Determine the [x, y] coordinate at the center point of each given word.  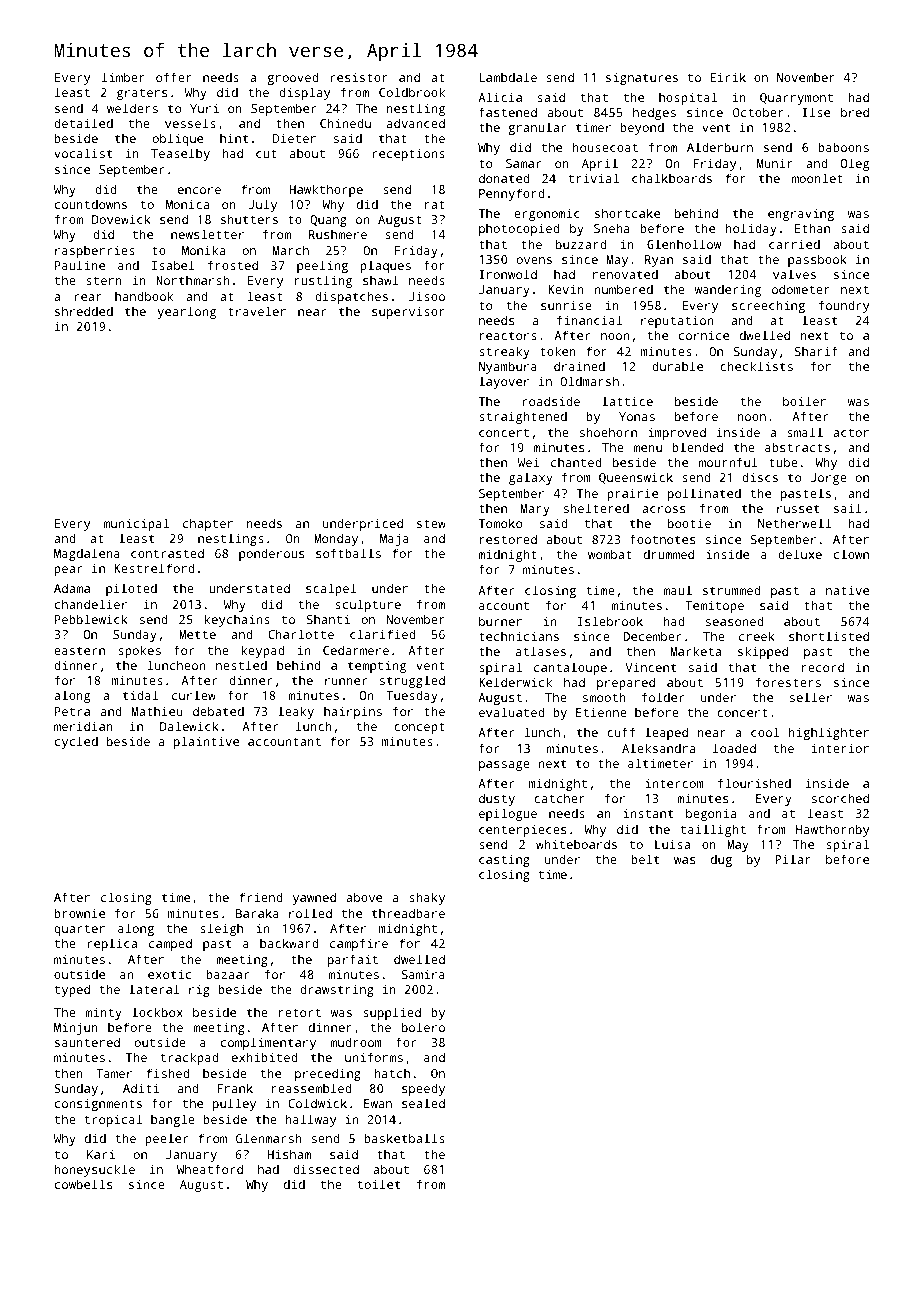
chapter [208, 524]
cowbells [83, 1184]
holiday [751, 229]
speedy [423, 1089]
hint [234, 138]
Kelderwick [515, 682]
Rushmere [338, 234]
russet [798, 508]
